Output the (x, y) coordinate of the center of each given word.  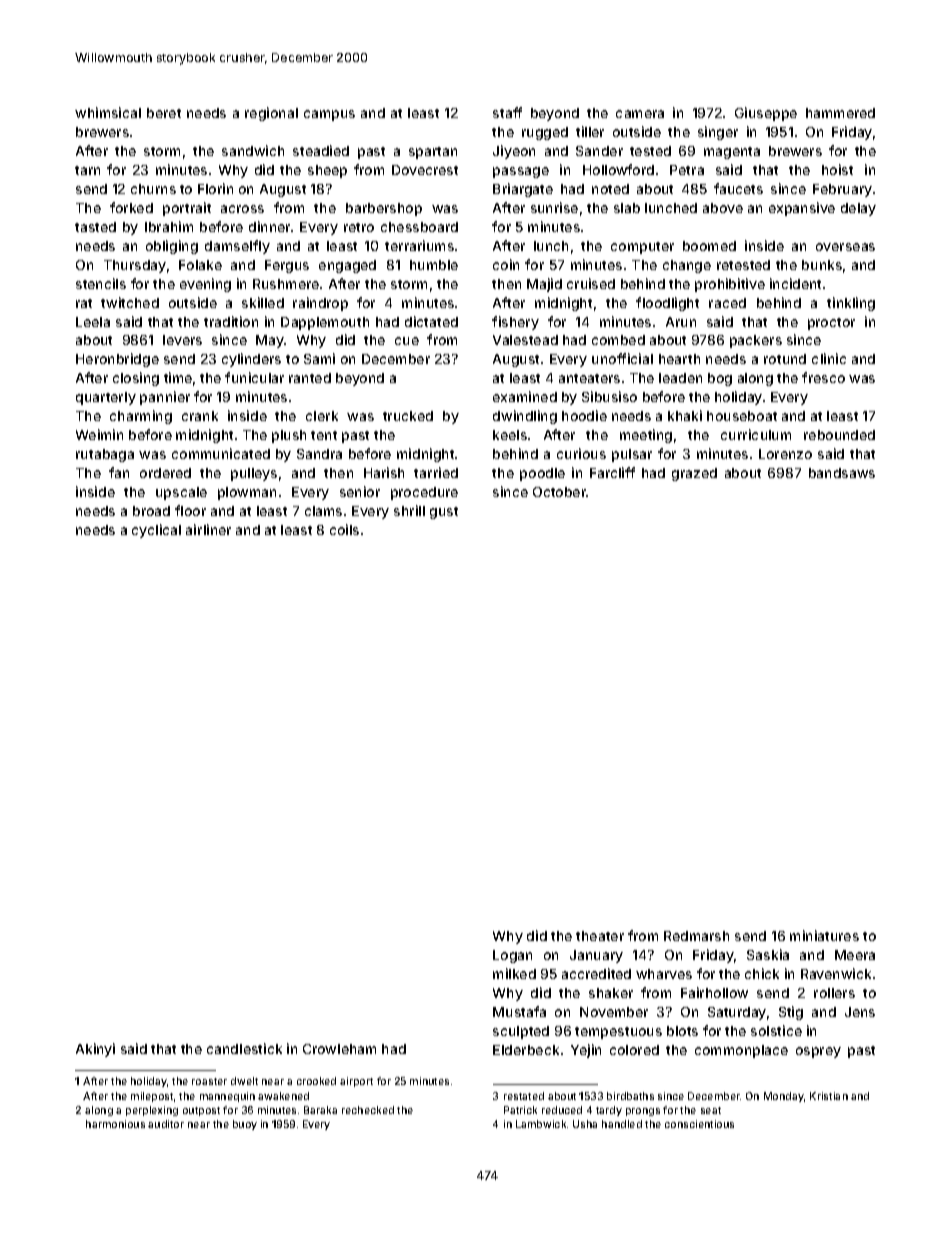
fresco (823, 377)
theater (600, 936)
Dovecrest (425, 170)
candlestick (244, 1048)
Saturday (737, 1013)
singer (718, 133)
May (270, 341)
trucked (408, 416)
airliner (208, 529)
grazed (694, 474)
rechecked (368, 1110)
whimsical (108, 112)
